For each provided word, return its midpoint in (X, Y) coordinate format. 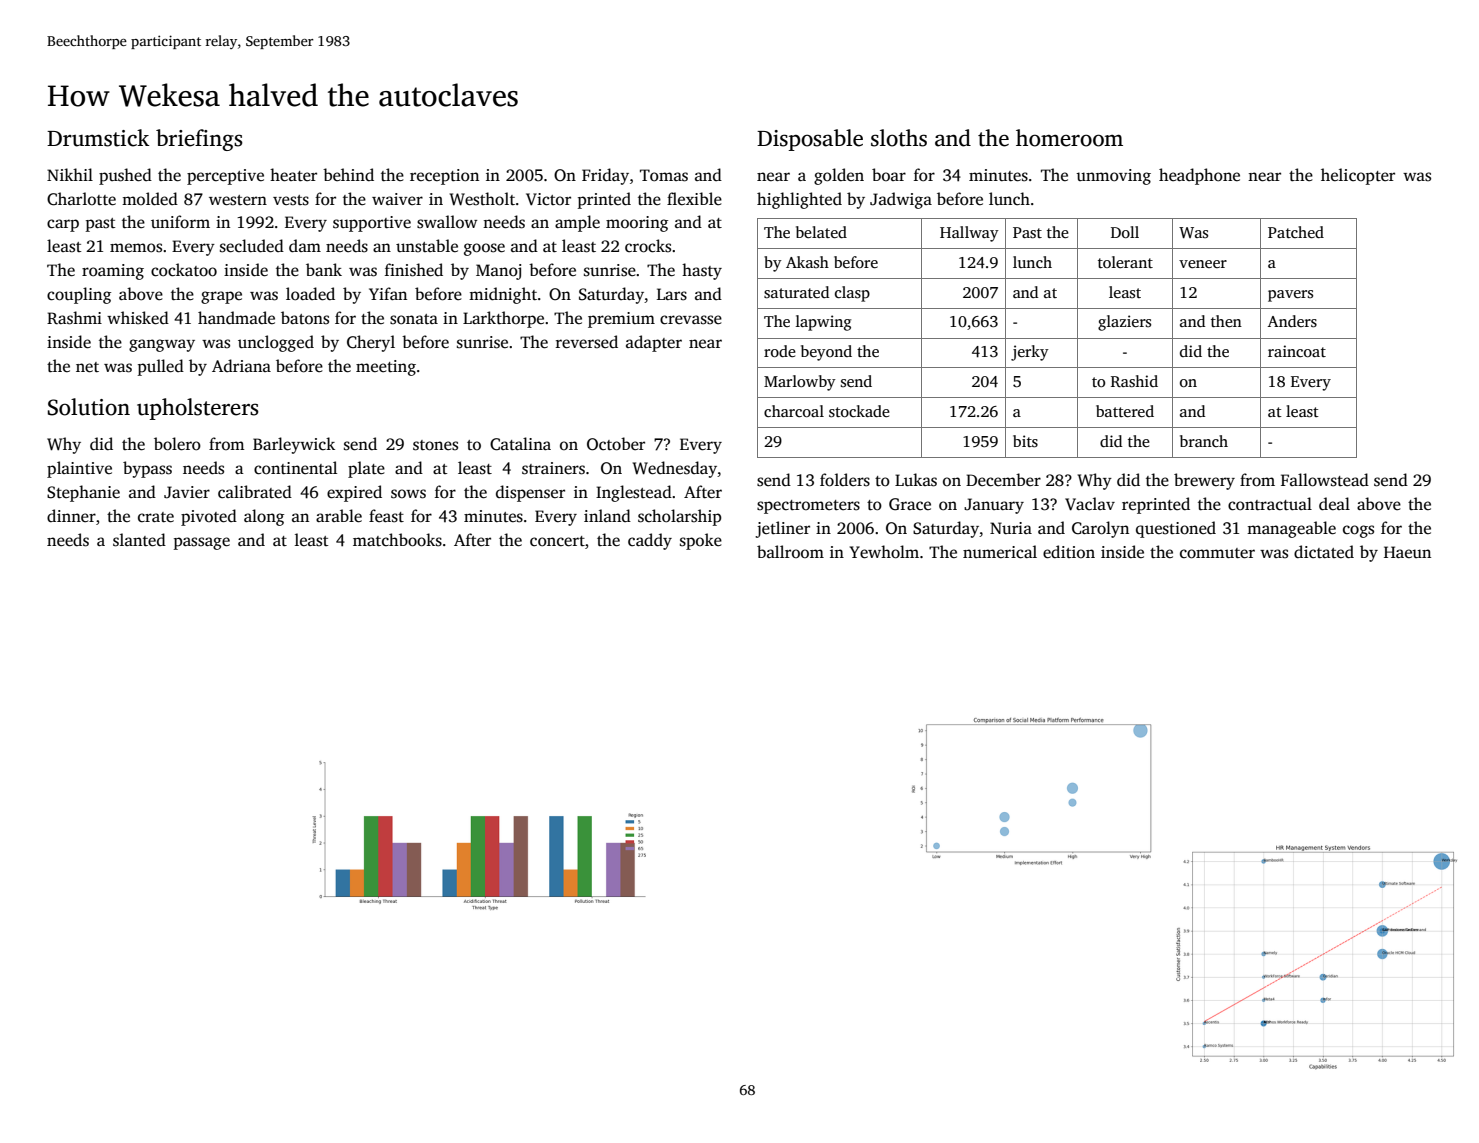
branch (1204, 441)
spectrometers (808, 507)
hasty (702, 271)
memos (136, 248)
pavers (1290, 296)
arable (339, 516)
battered (1125, 411)
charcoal (794, 411)
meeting (386, 368)
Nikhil (70, 174)
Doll (1125, 232)
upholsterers (198, 409)
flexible (694, 198)
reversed (587, 342)
